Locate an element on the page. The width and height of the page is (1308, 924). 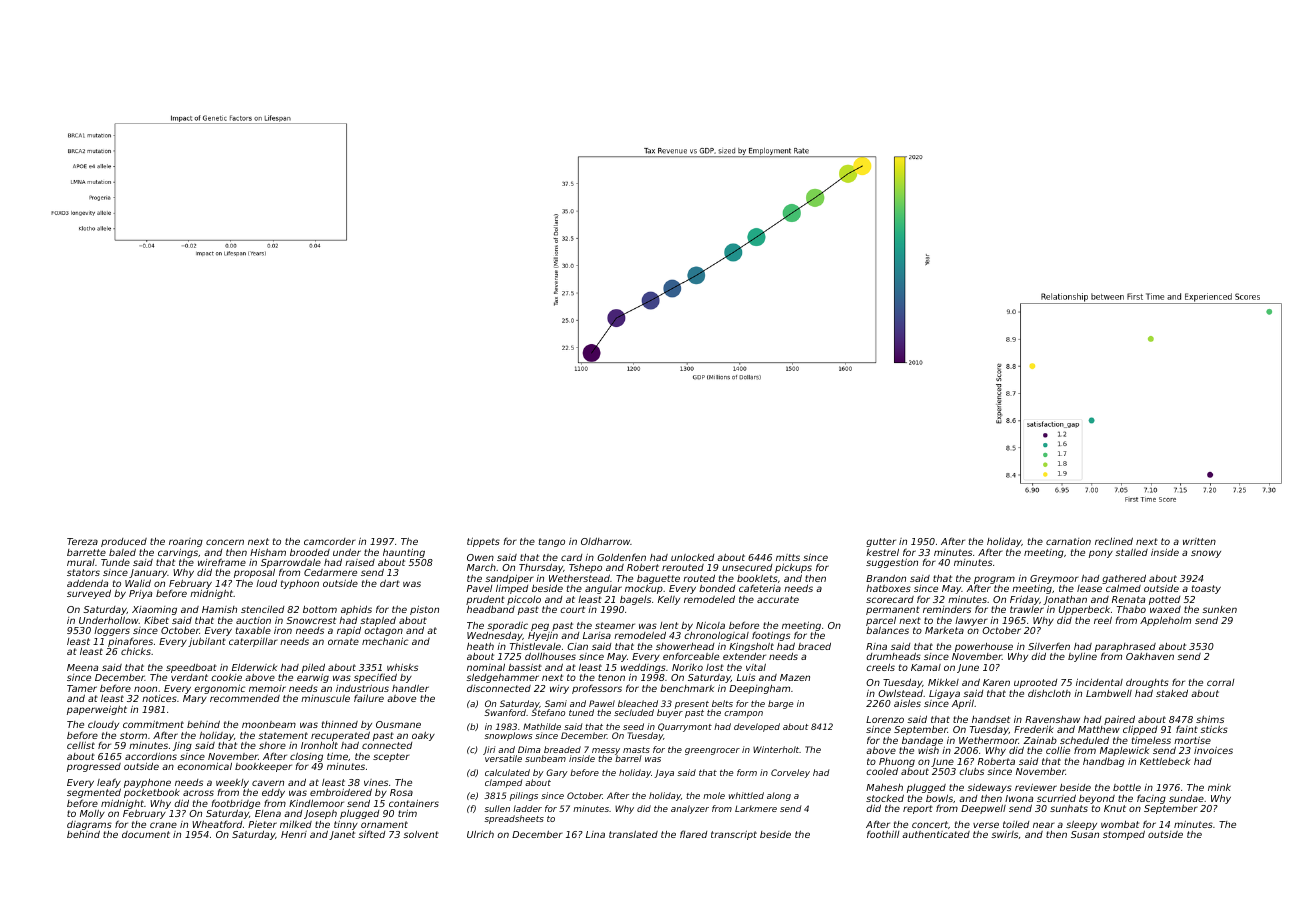
shims is located at coordinates (1210, 719).
